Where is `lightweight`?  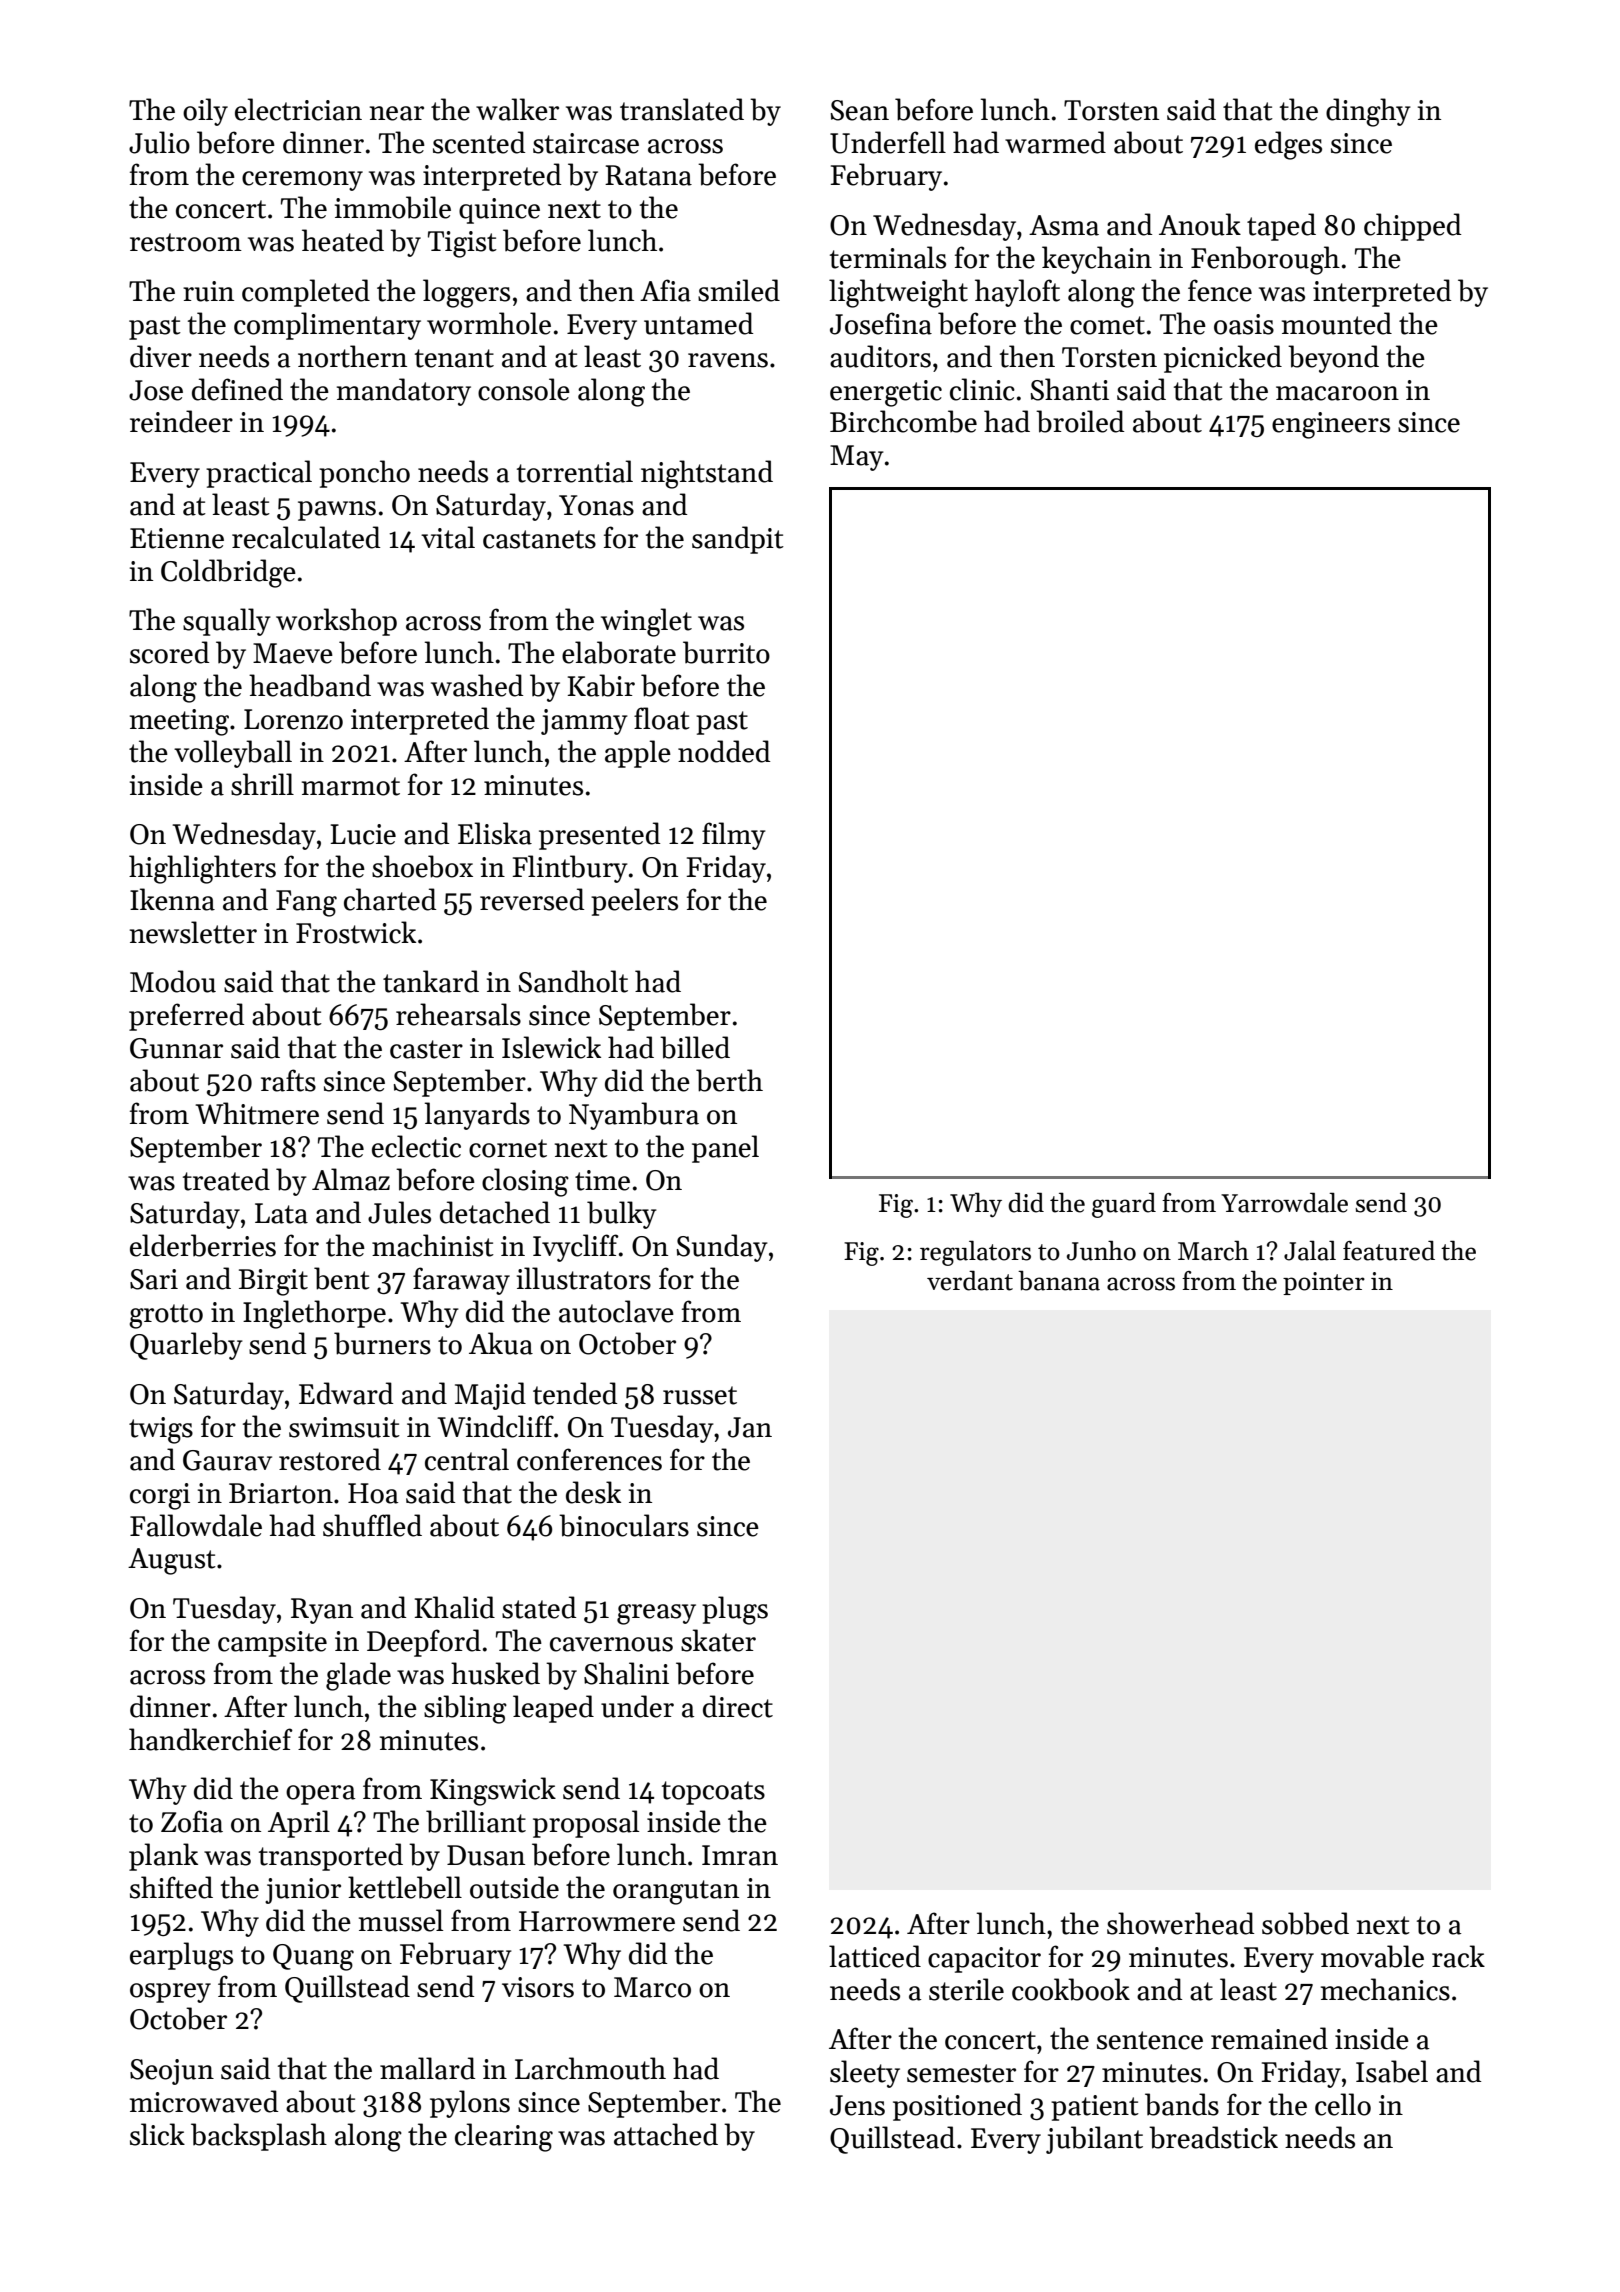 lightweight is located at coordinates (898, 293).
